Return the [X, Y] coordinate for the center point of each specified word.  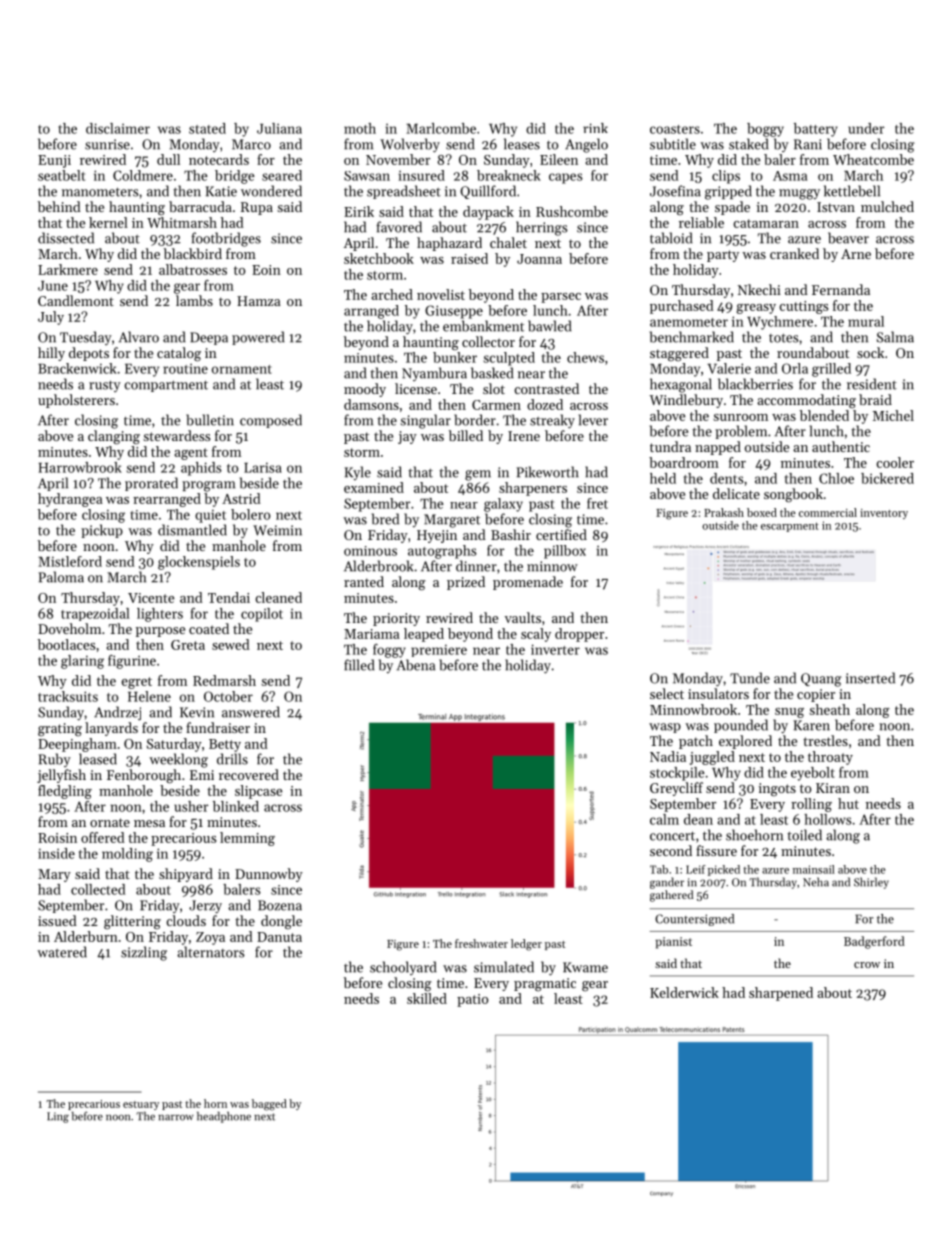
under [866, 128]
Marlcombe [441, 128]
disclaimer [118, 128]
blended [824, 415]
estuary [141, 1105]
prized [466, 583]
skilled [427, 998]
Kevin [197, 712]
